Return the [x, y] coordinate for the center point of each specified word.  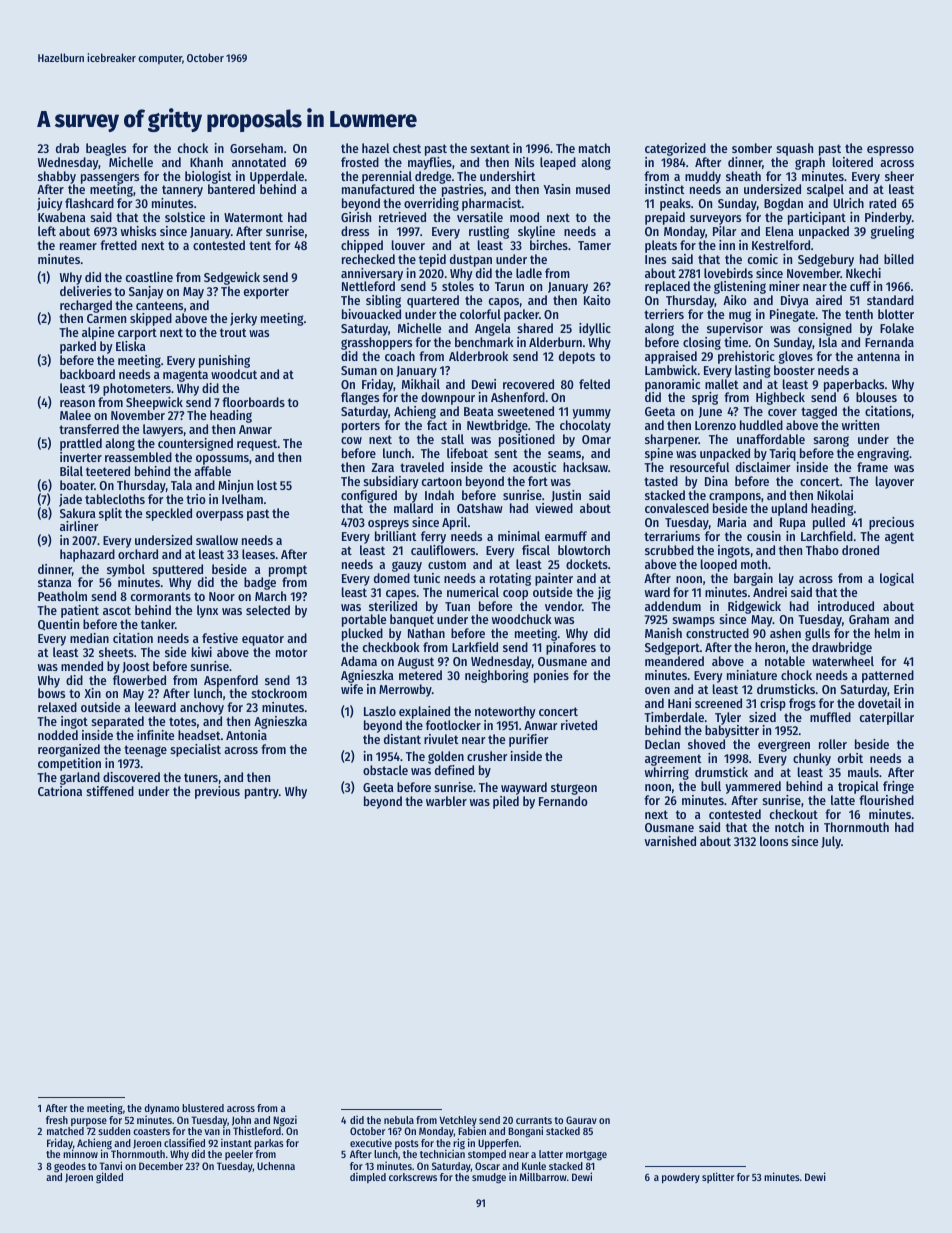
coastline [149, 277]
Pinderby [888, 218]
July [831, 842]
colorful [480, 314]
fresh [57, 1120]
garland [80, 778]
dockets [587, 564]
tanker [158, 624]
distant [402, 739]
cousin [764, 536]
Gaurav [581, 1120]
